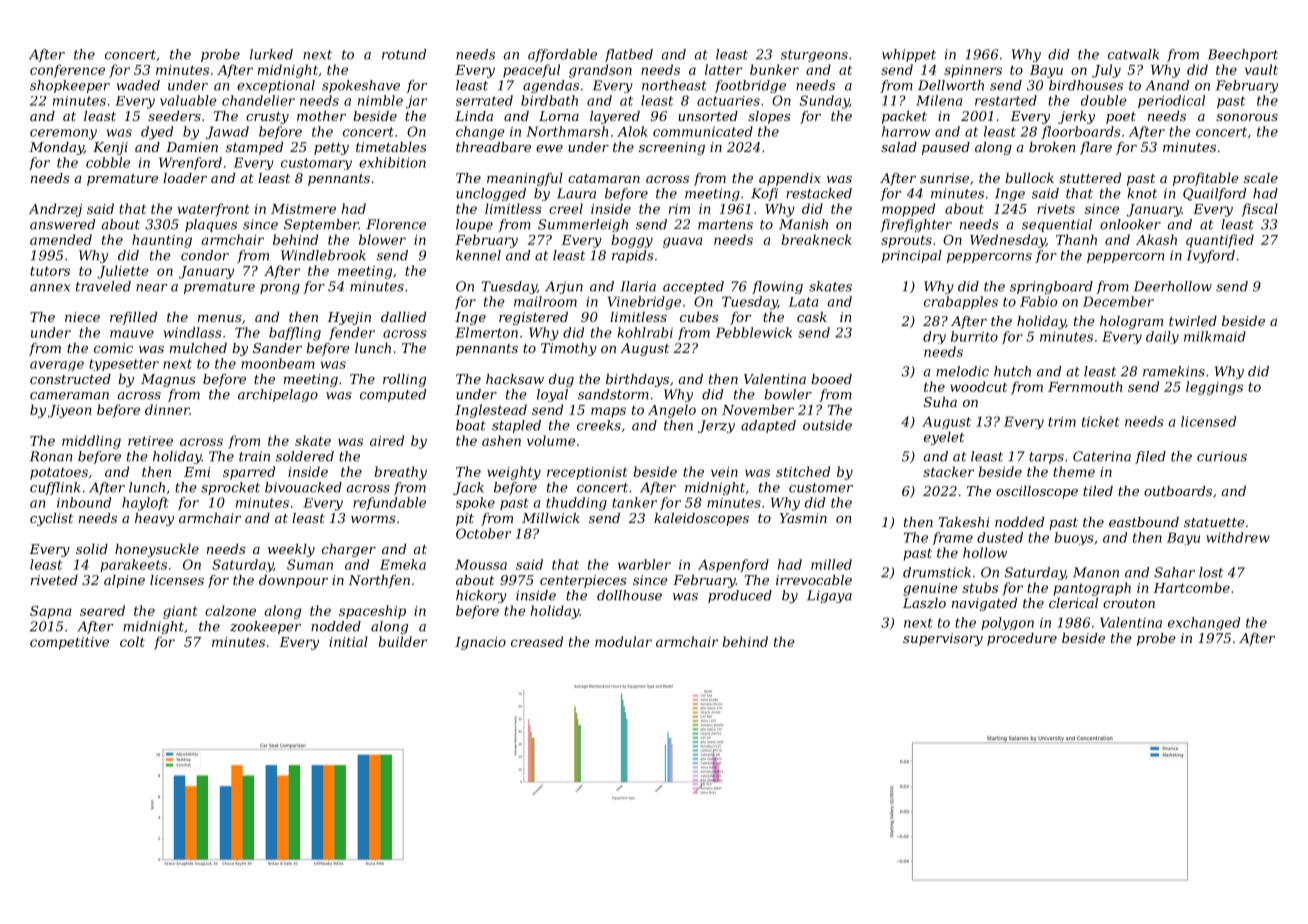 The image size is (1308, 924). I want to click on Suha, so click(940, 402).
